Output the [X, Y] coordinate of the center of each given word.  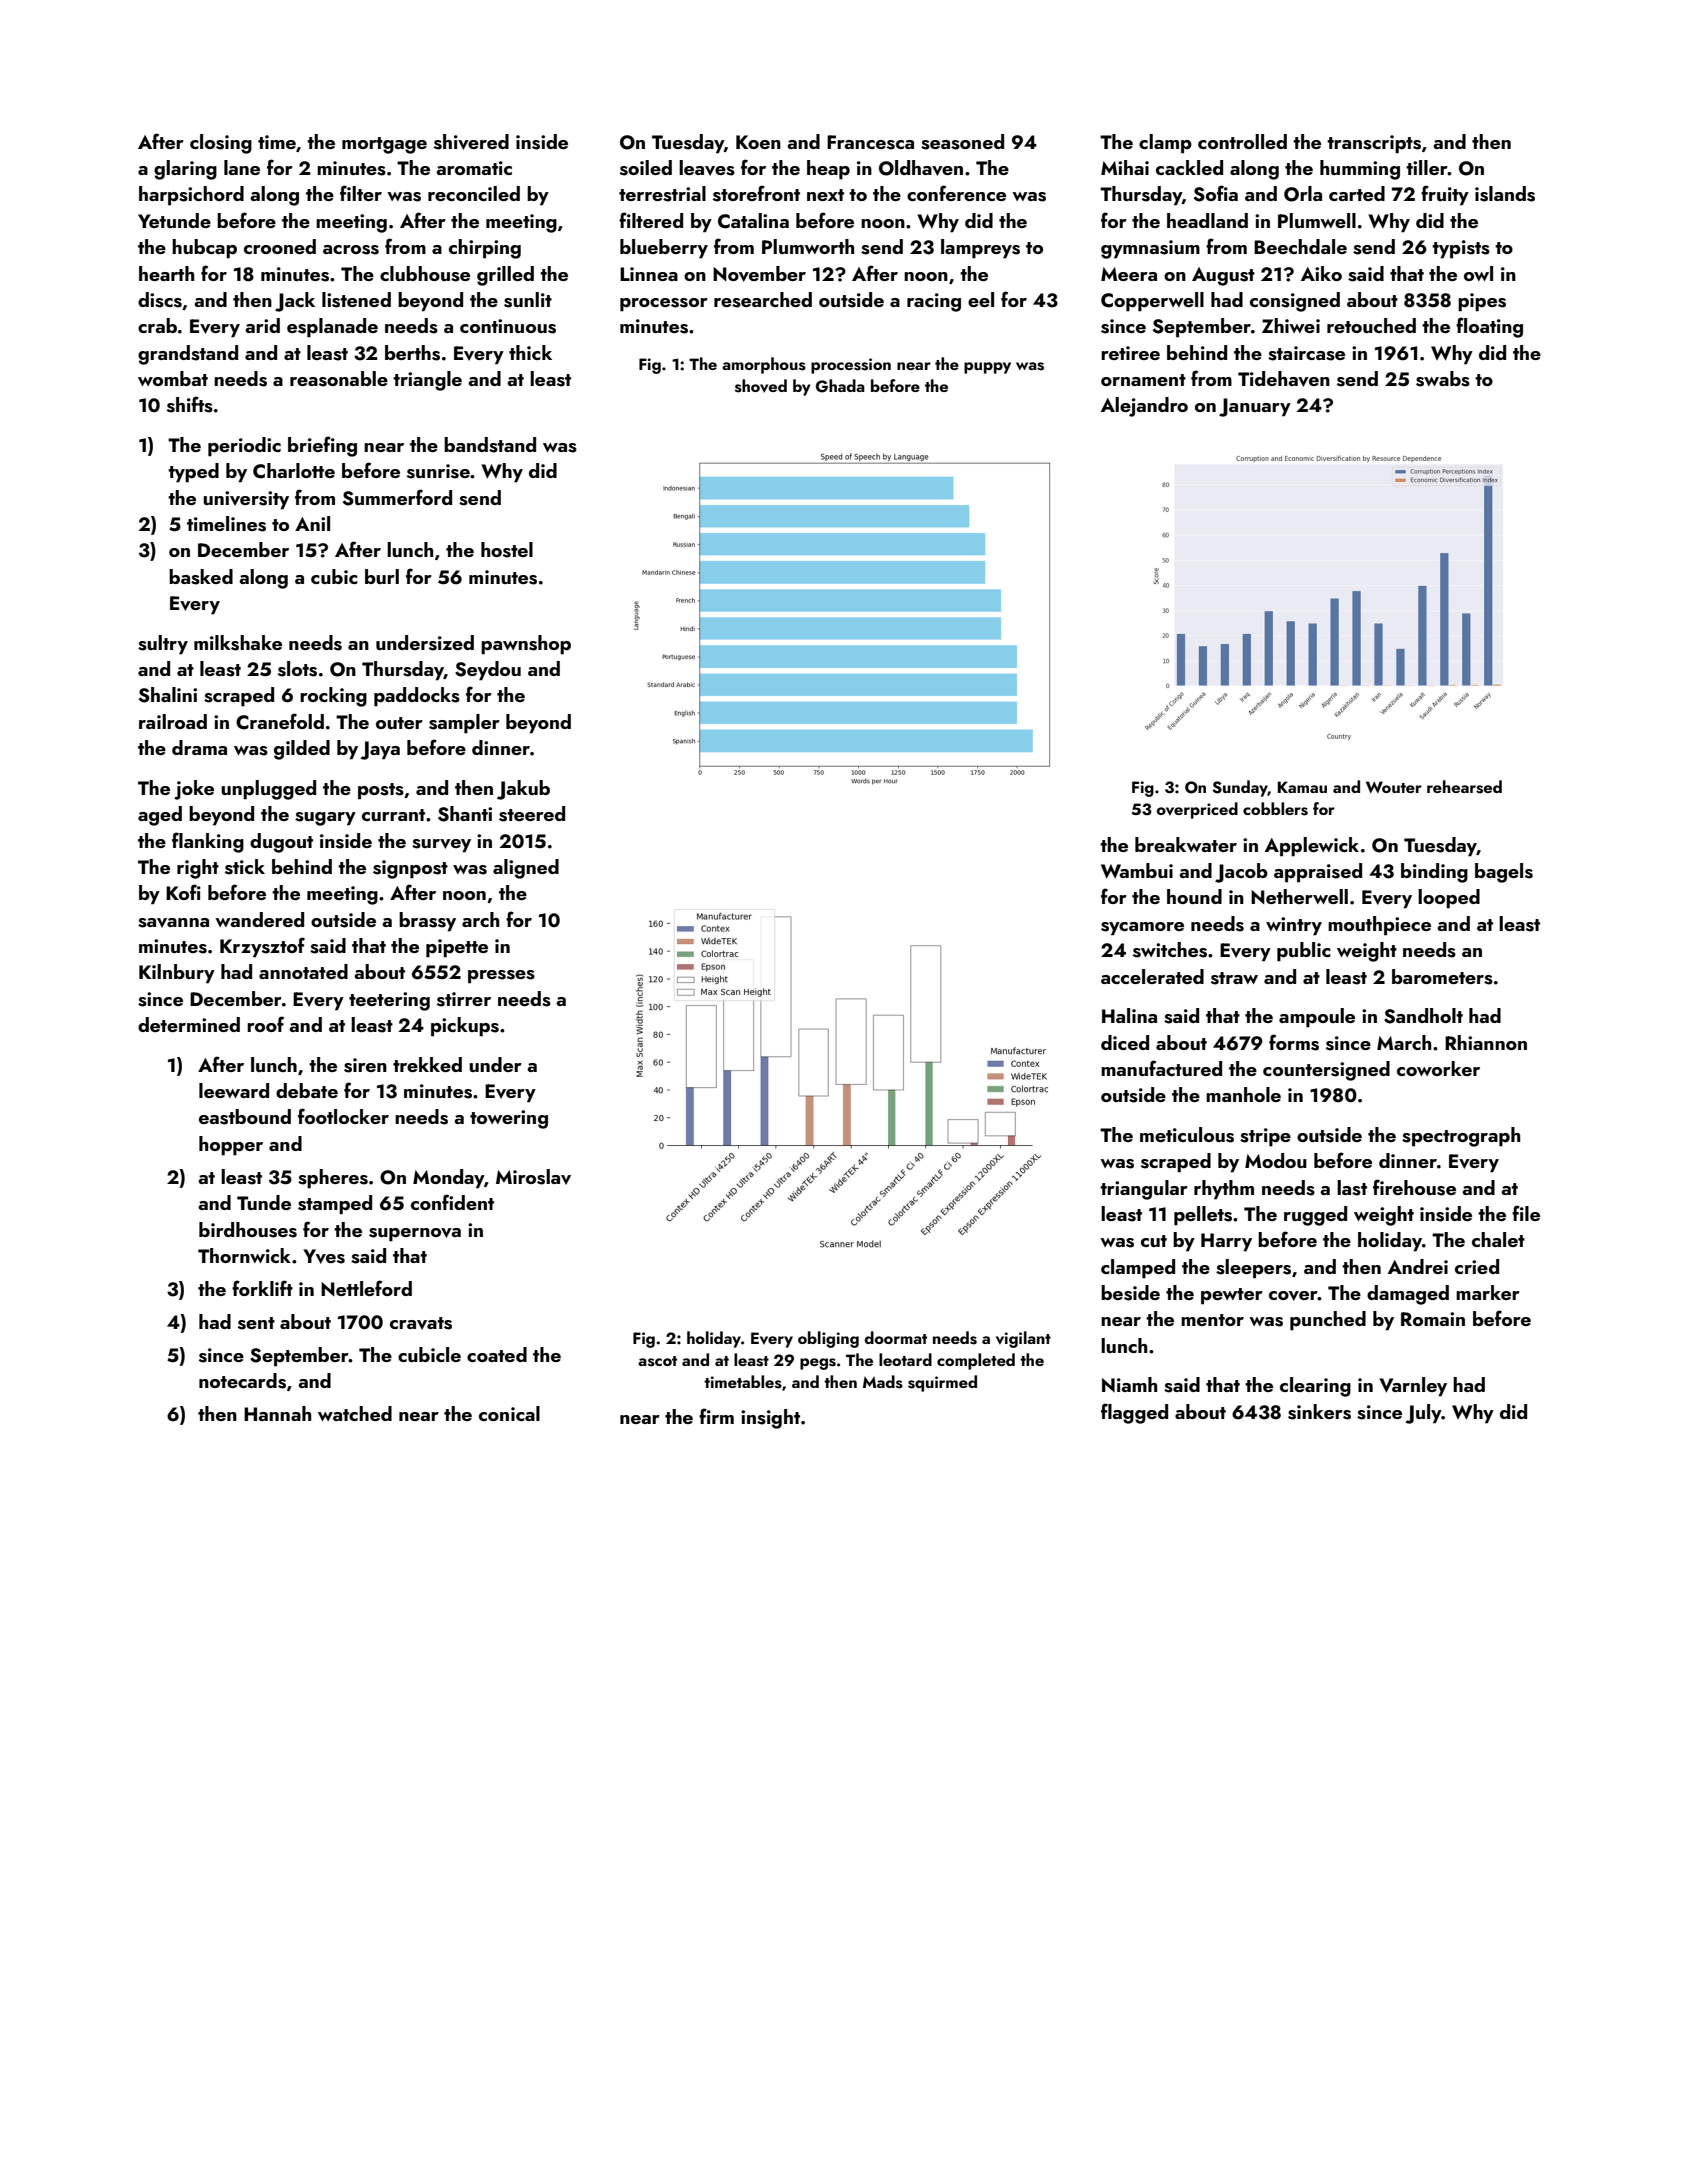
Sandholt [1423, 1016]
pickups [465, 1027]
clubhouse [425, 274]
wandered [259, 919]
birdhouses [248, 1230]
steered [532, 814]
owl [1478, 273]
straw [1234, 978]
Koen [758, 142]
